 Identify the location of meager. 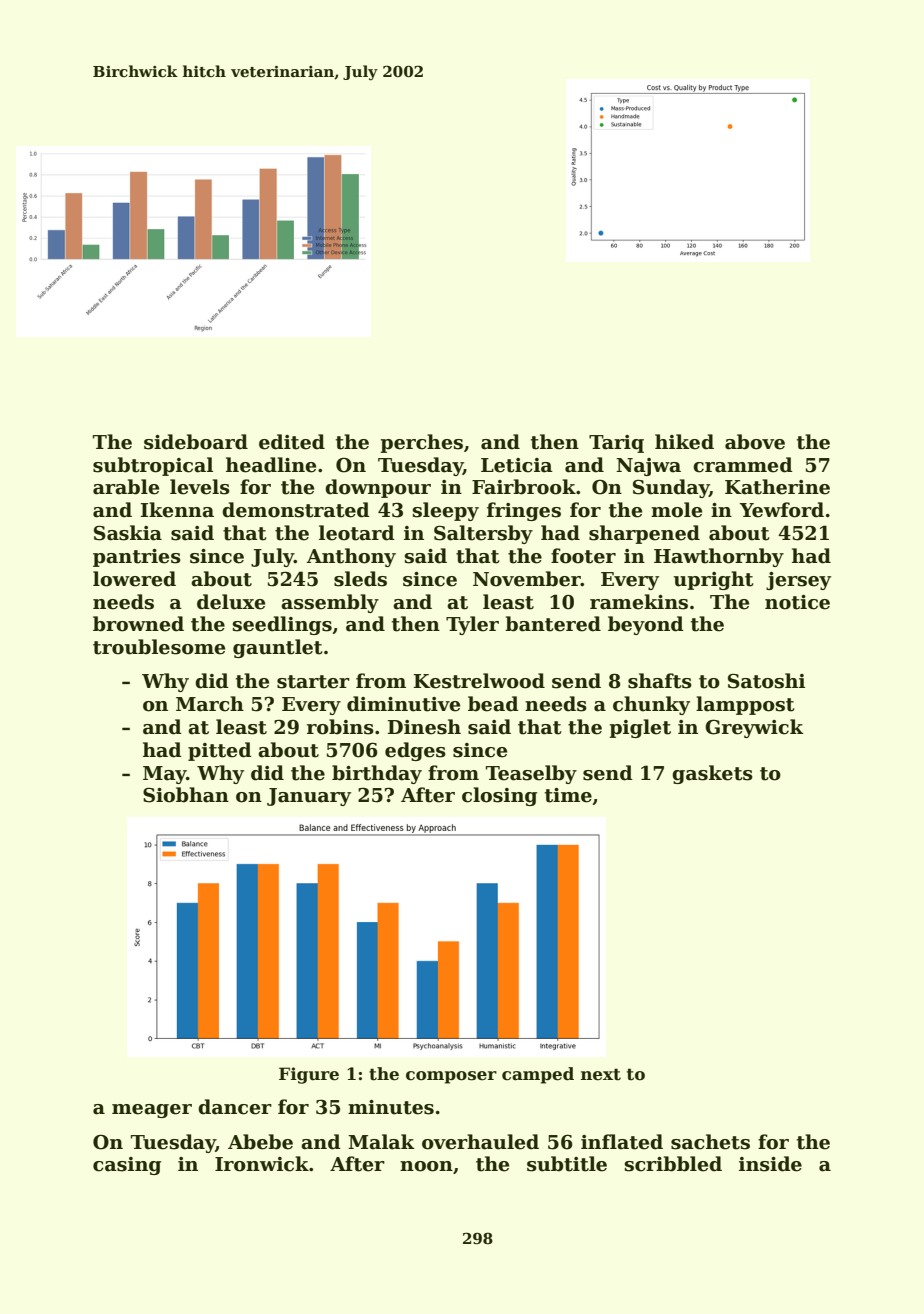
(152, 1111).
